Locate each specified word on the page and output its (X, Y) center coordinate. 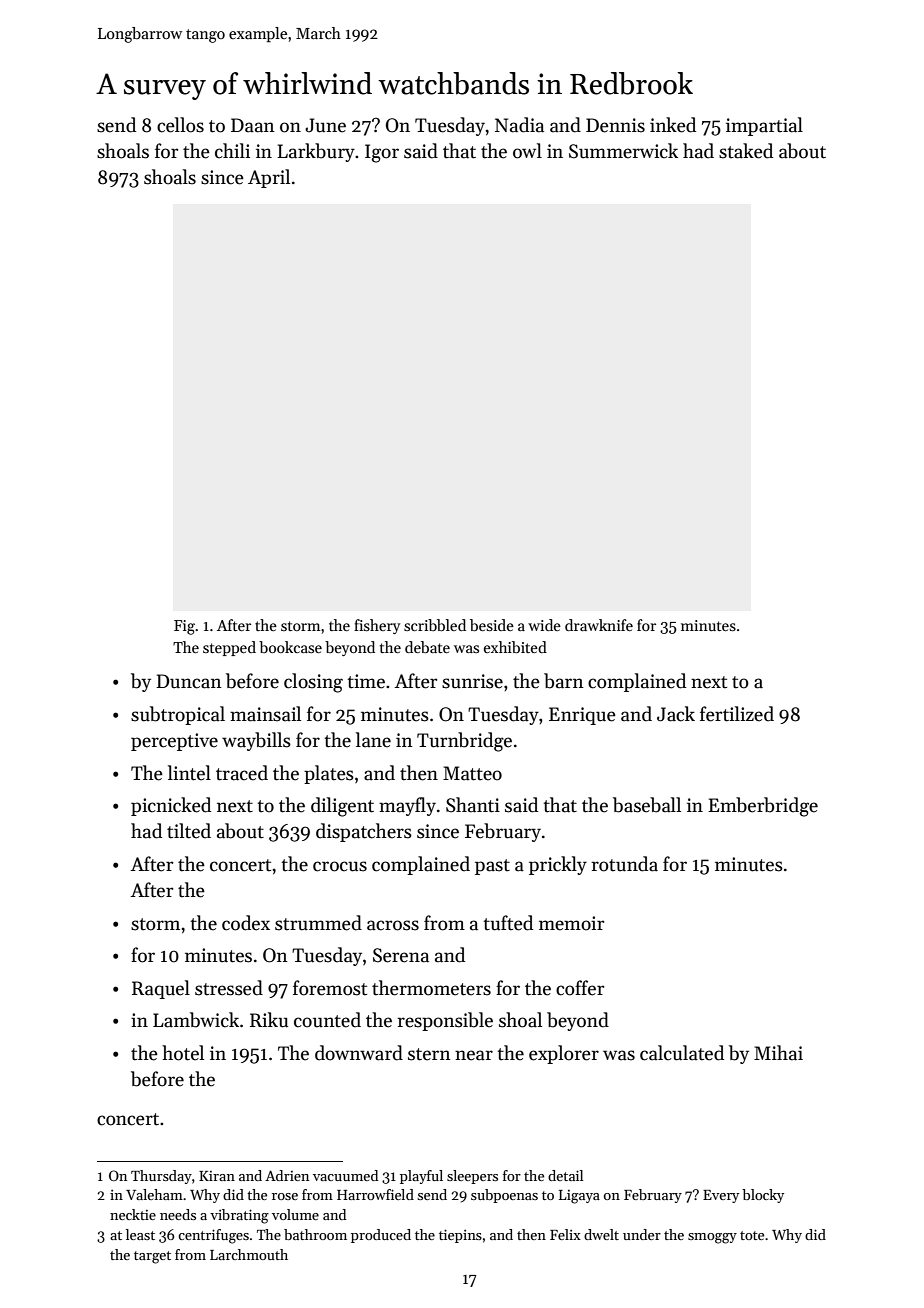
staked (746, 151)
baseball (647, 805)
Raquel (161, 989)
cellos (180, 125)
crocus (340, 866)
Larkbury (316, 152)
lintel (189, 773)
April (269, 178)
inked (673, 125)
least (140, 1234)
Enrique (582, 716)
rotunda (624, 864)
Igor (382, 153)
